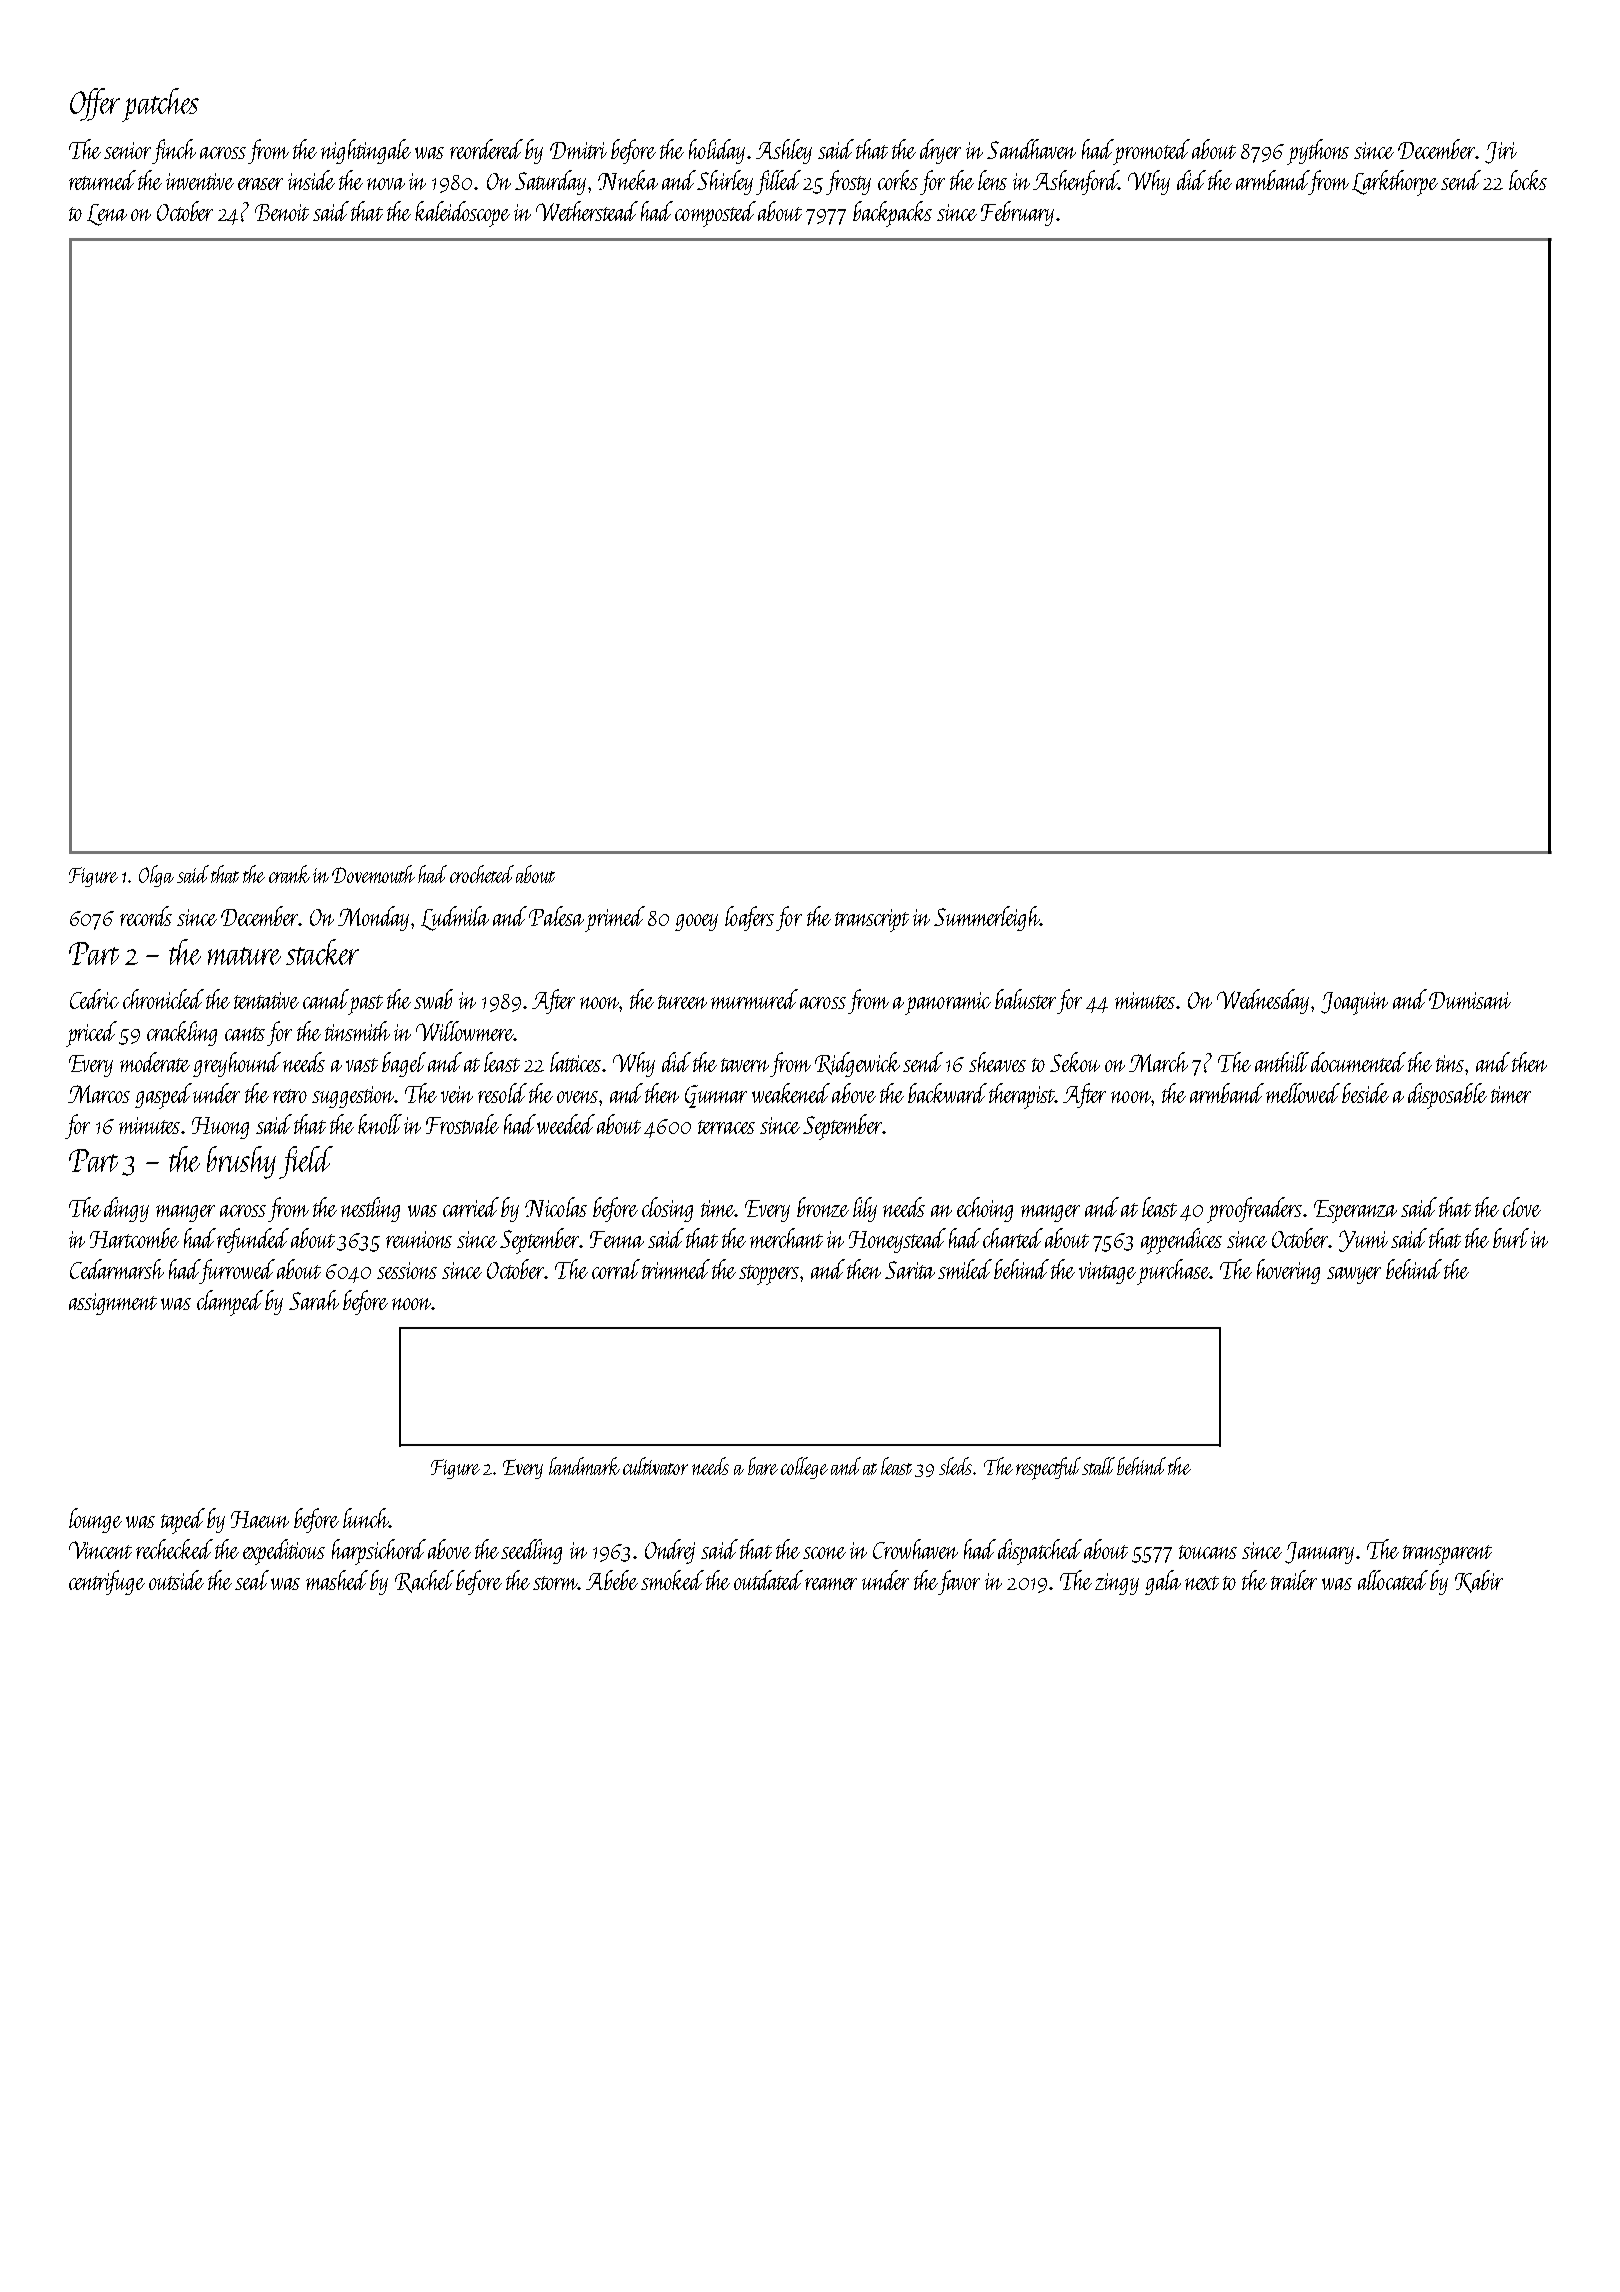 The height and width of the screenshot is (2292, 1620). Describe the element at coordinates (482, 874) in the screenshot. I see `crocheted` at that location.
